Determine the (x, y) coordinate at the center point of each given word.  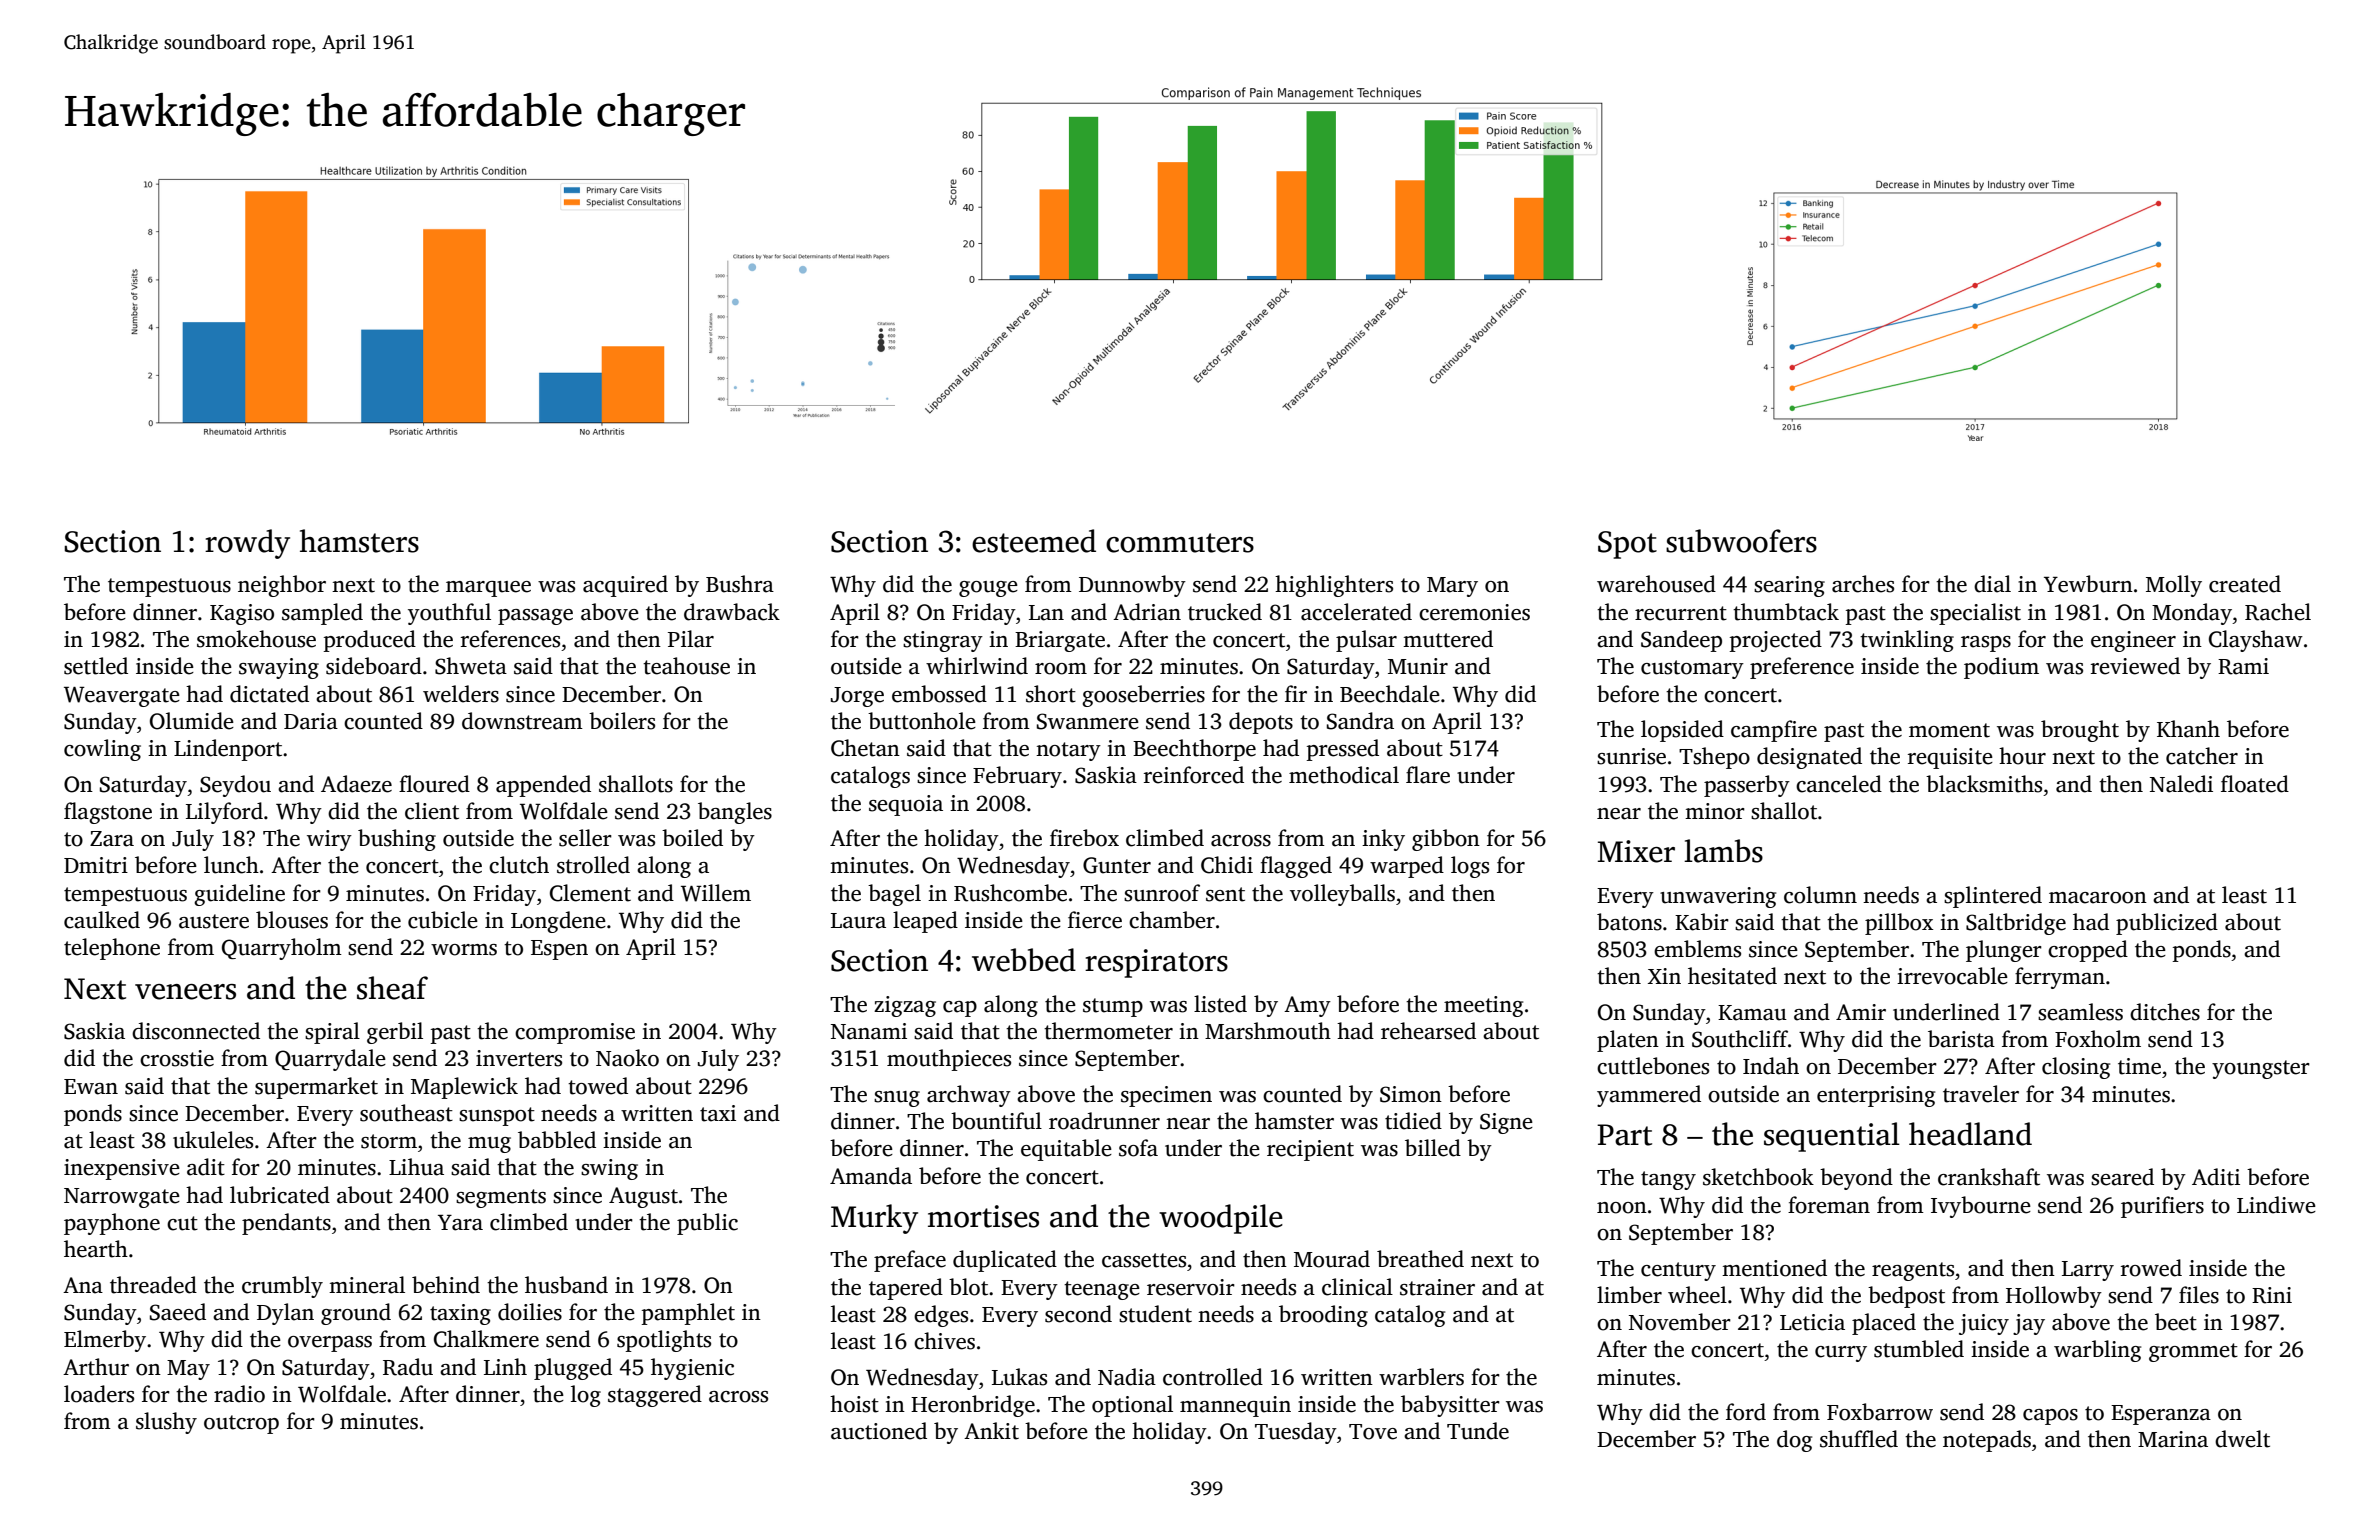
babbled (557, 1140)
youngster (2261, 1069)
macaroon (2098, 898)
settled (96, 666)
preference (1802, 668)
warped (1407, 867)
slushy (166, 1423)
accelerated (1356, 612)
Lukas (1019, 1377)
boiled (692, 838)
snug (897, 1099)
